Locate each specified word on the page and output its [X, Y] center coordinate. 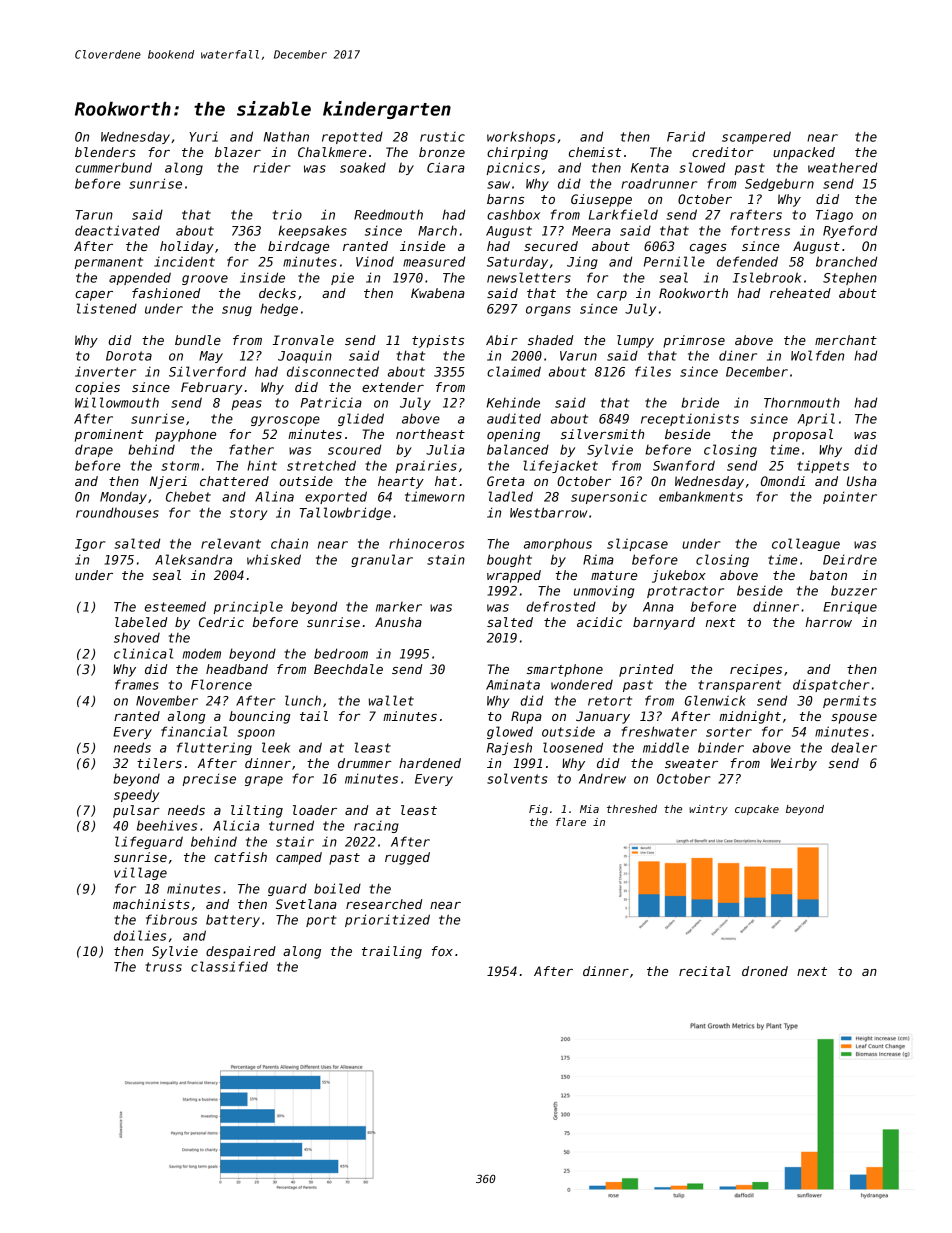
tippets [823, 467]
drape [94, 451]
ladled [511, 496]
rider [272, 167]
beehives [167, 825]
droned [765, 971]
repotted [352, 138]
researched [384, 904]
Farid [686, 136]
